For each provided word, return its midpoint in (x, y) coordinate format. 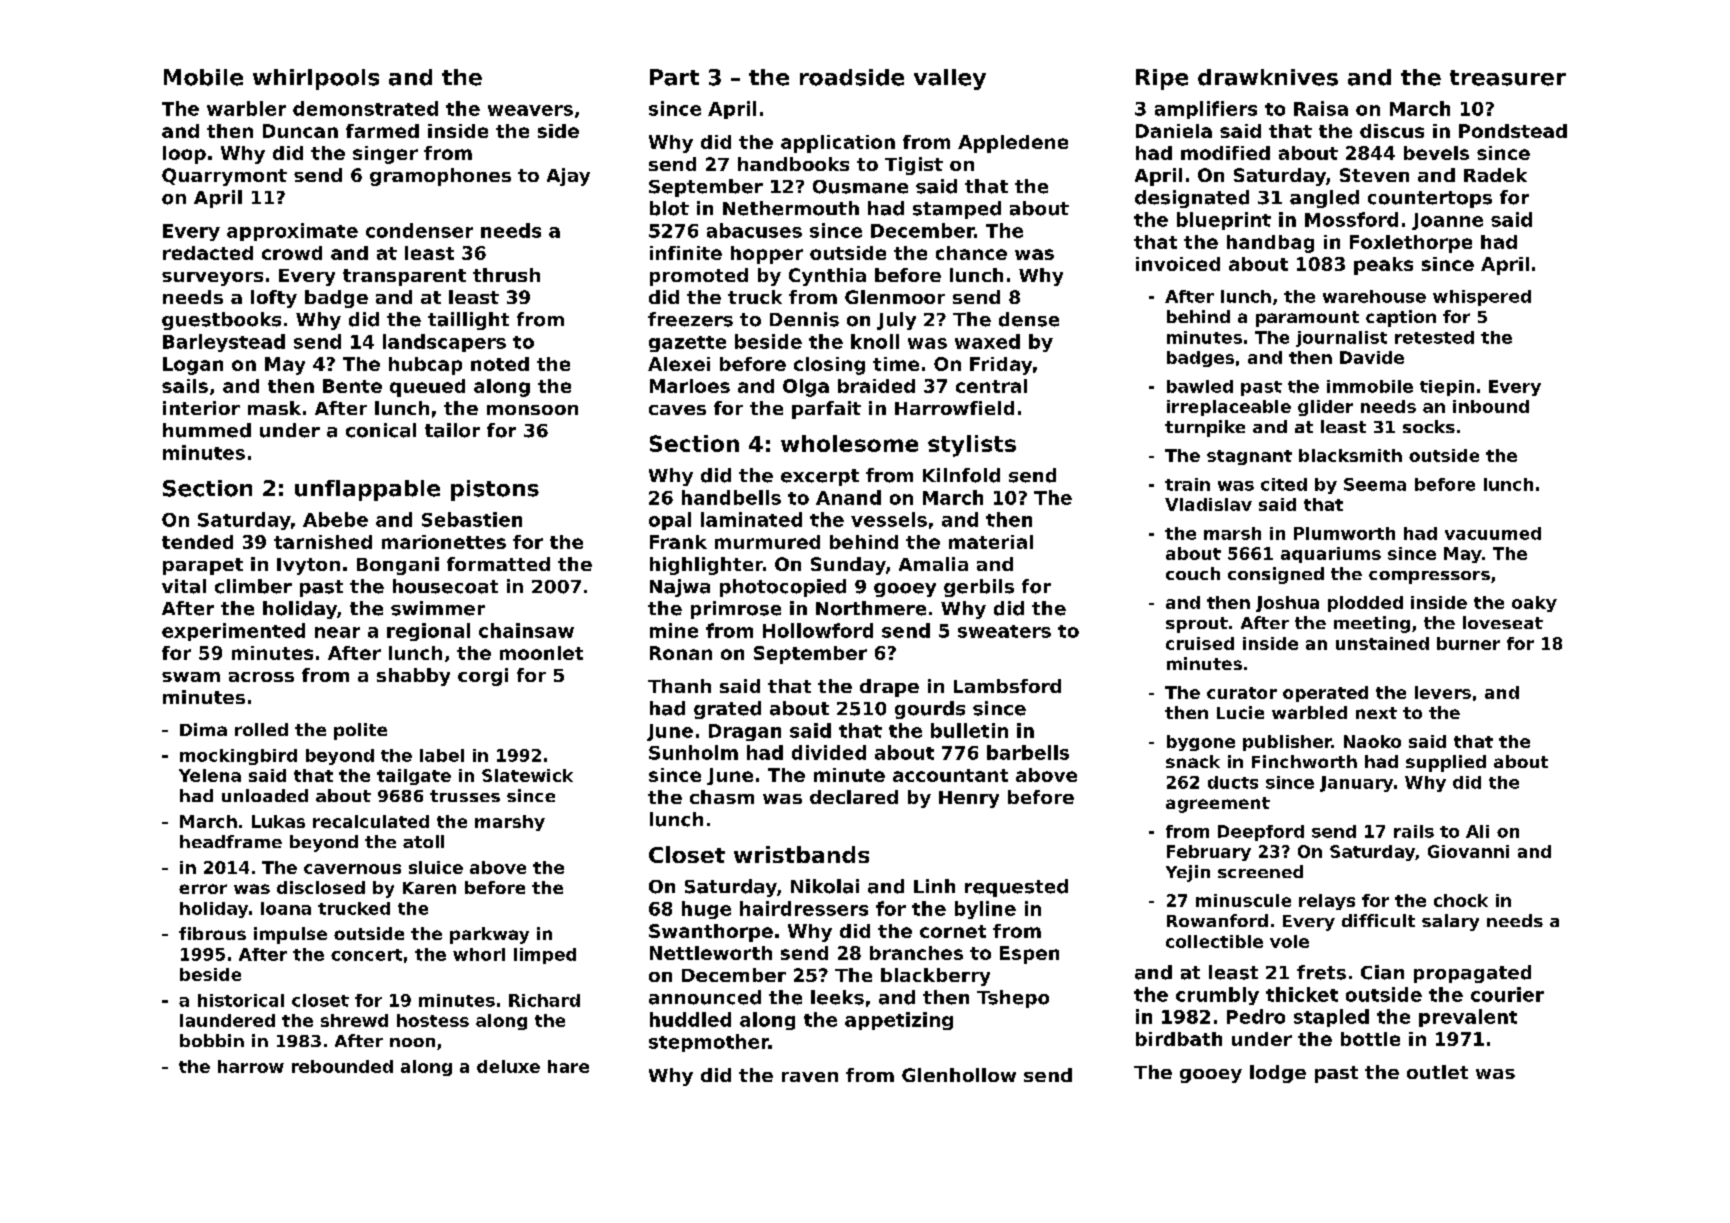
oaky (1534, 604)
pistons (495, 490)
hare (568, 1066)
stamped (957, 210)
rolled (261, 729)
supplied (1446, 763)
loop (184, 155)
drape (889, 688)
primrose (736, 610)
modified (1225, 153)
